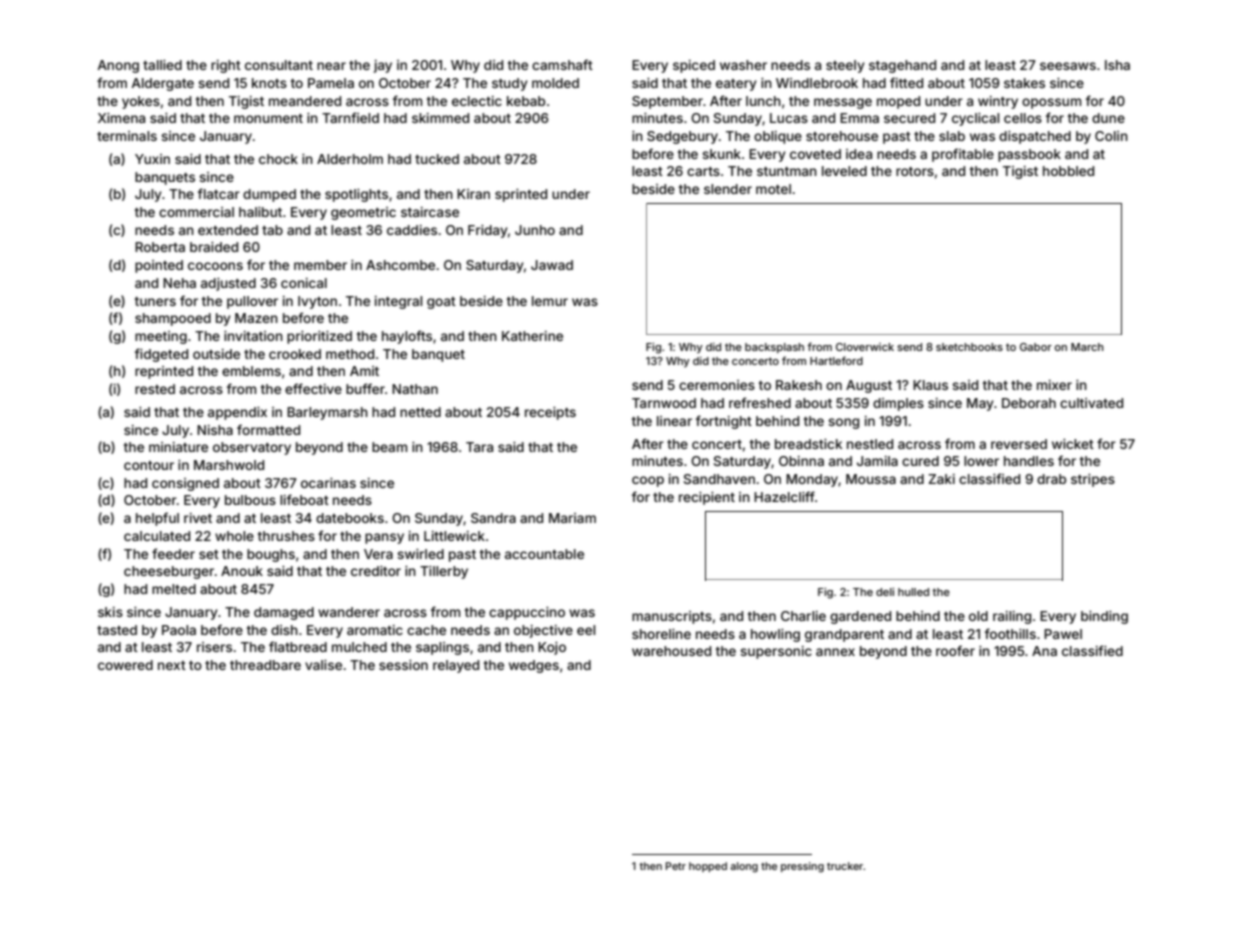  Describe the element at coordinates (162, 65) in the page. I see `tallied` at that location.
